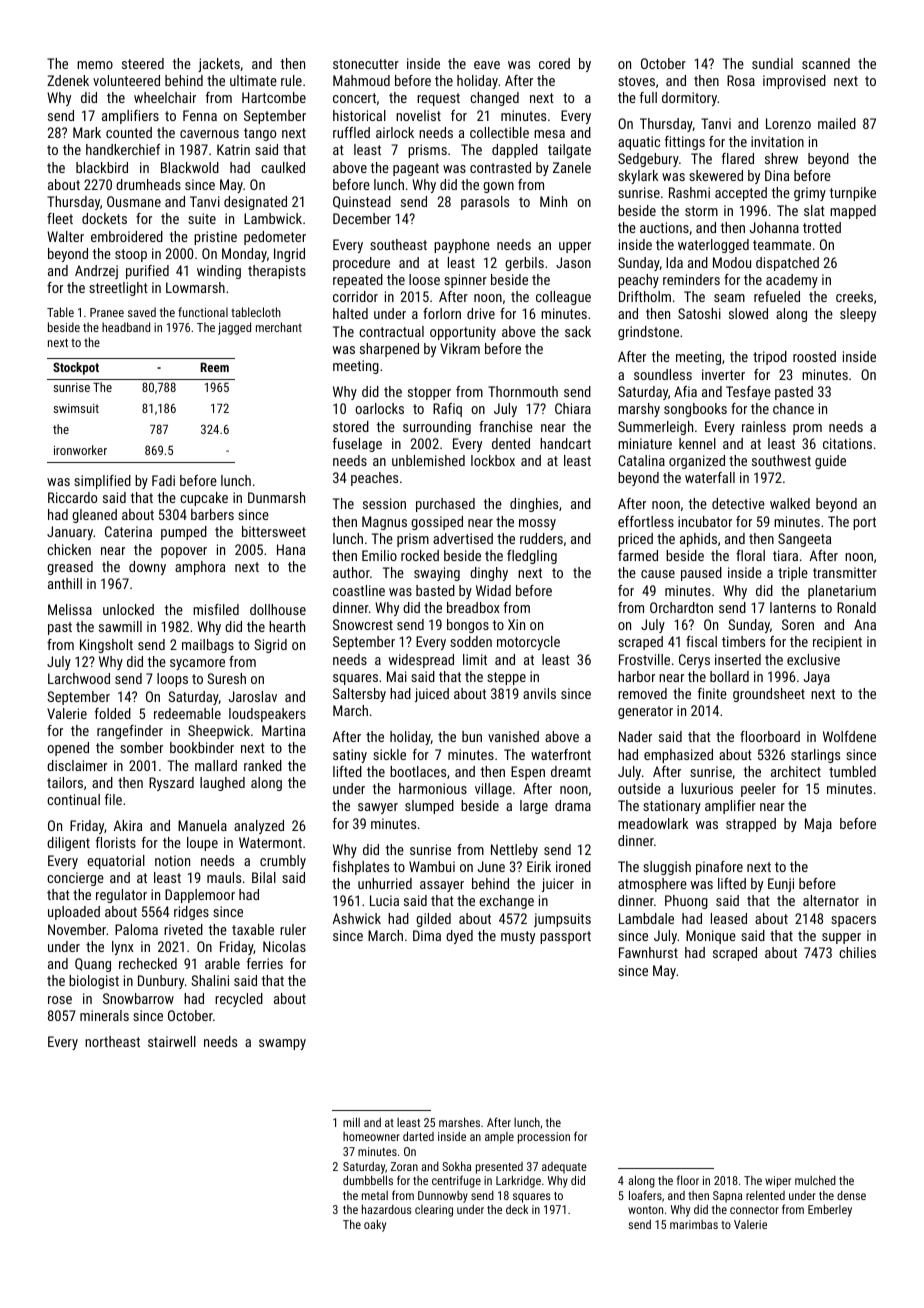 This screenshot has height=1308, width=924. I want to click on surrounding, so click(437, 428).
